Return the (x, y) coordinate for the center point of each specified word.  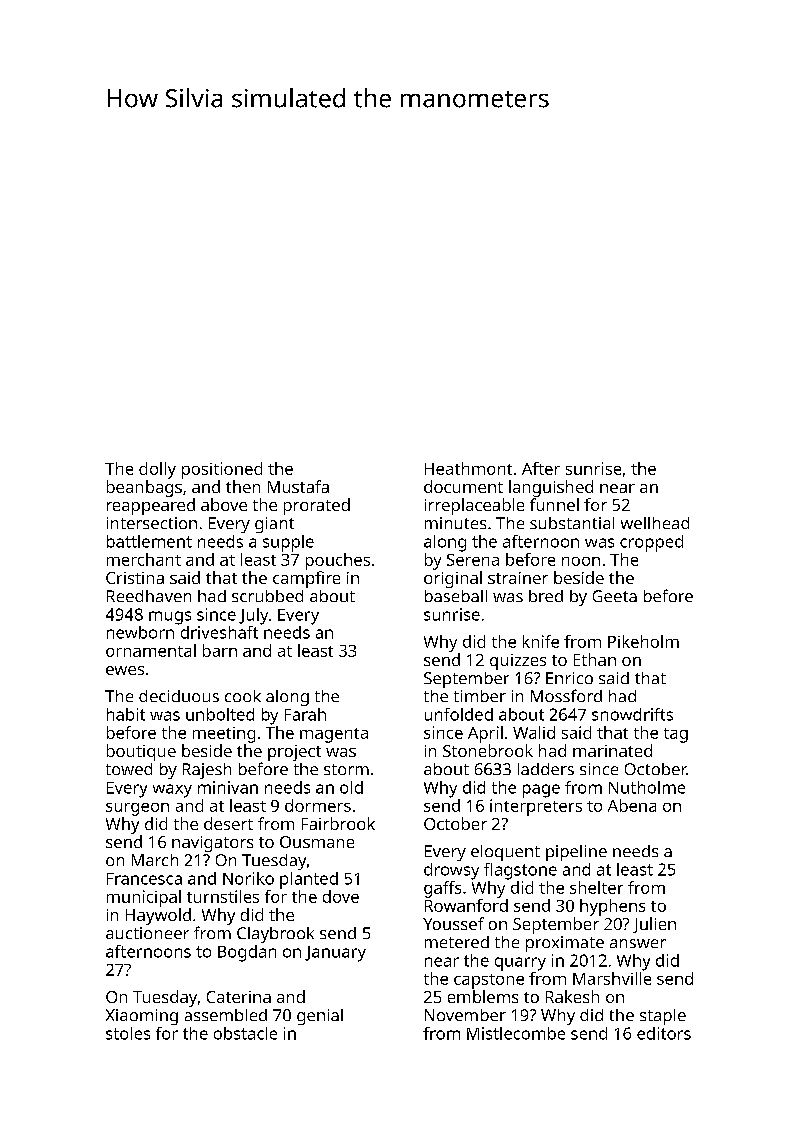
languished (551, 488)
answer (638, 943)
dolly (157, 470)
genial (320, 1017)
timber (480, 696)
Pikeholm (643, 641)
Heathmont (468, 468)
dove (341, 896)
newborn (140, 632)
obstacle (245, 1033)
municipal (144, 898)
